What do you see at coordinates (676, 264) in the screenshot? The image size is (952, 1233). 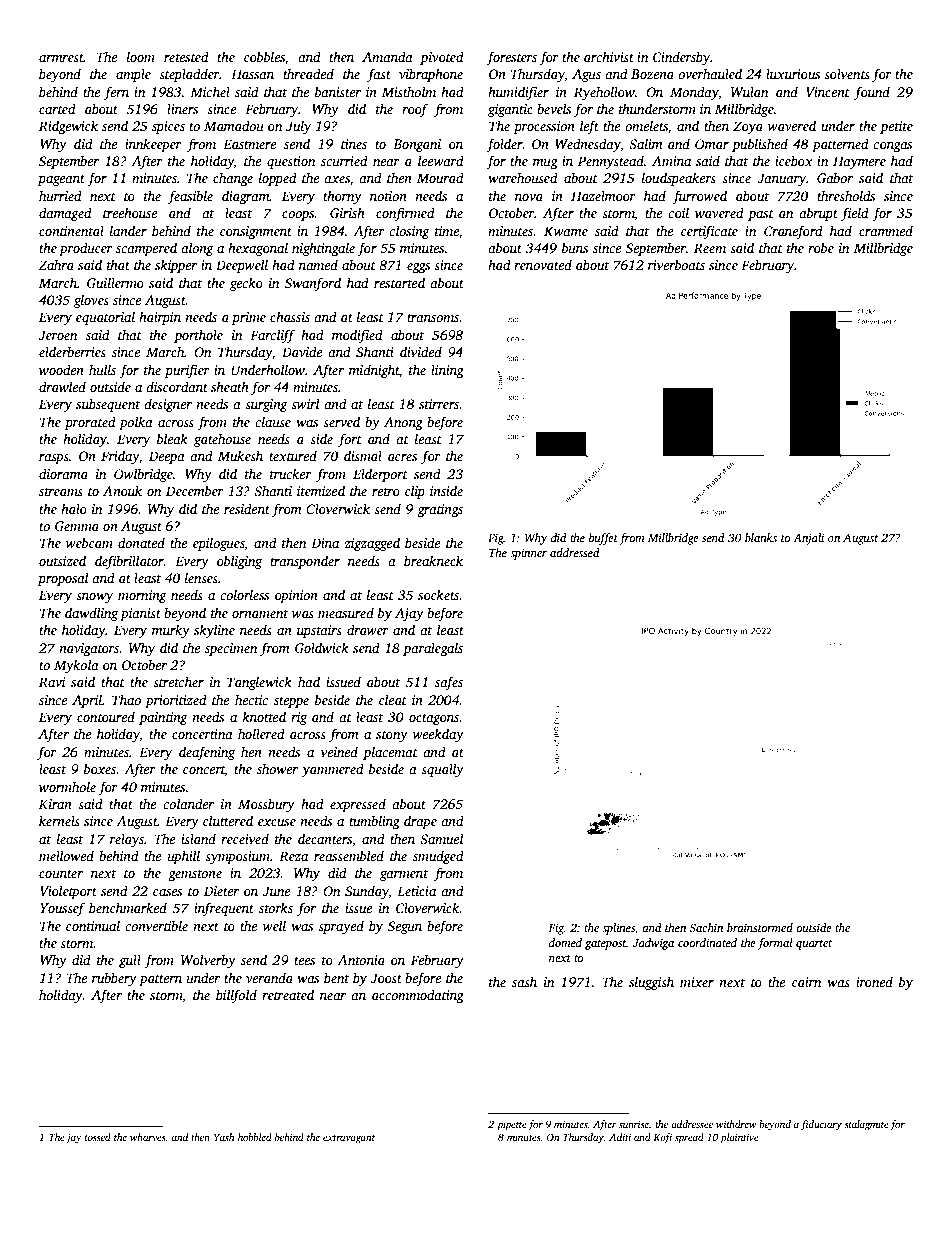 I see `riverboats` at bounding box center [676, 264].
